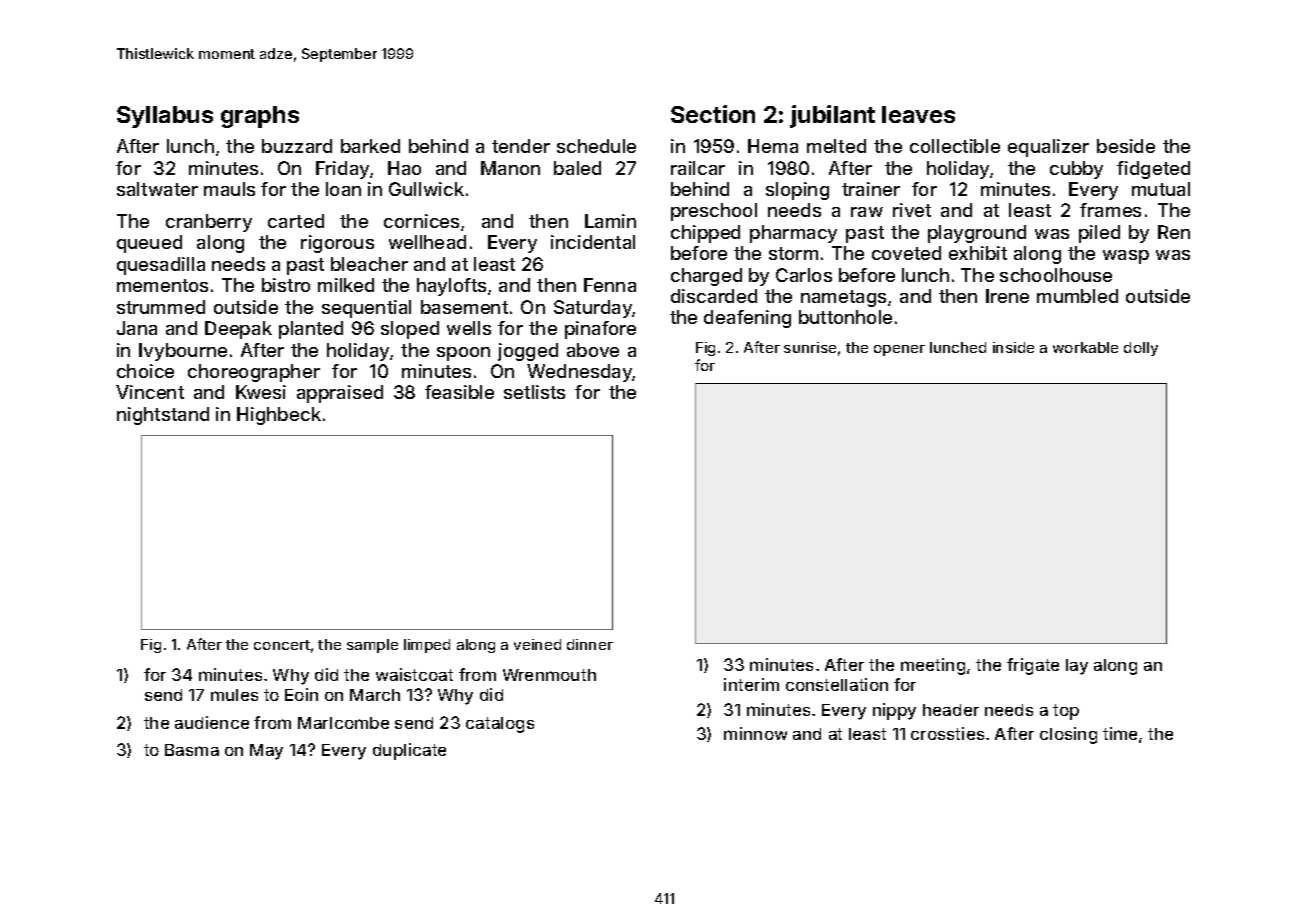 The image size is (1308, 924). What do you see at coordinates (266, 752) in the screenshot?
I see `May` at bounding box center [266, 752].
